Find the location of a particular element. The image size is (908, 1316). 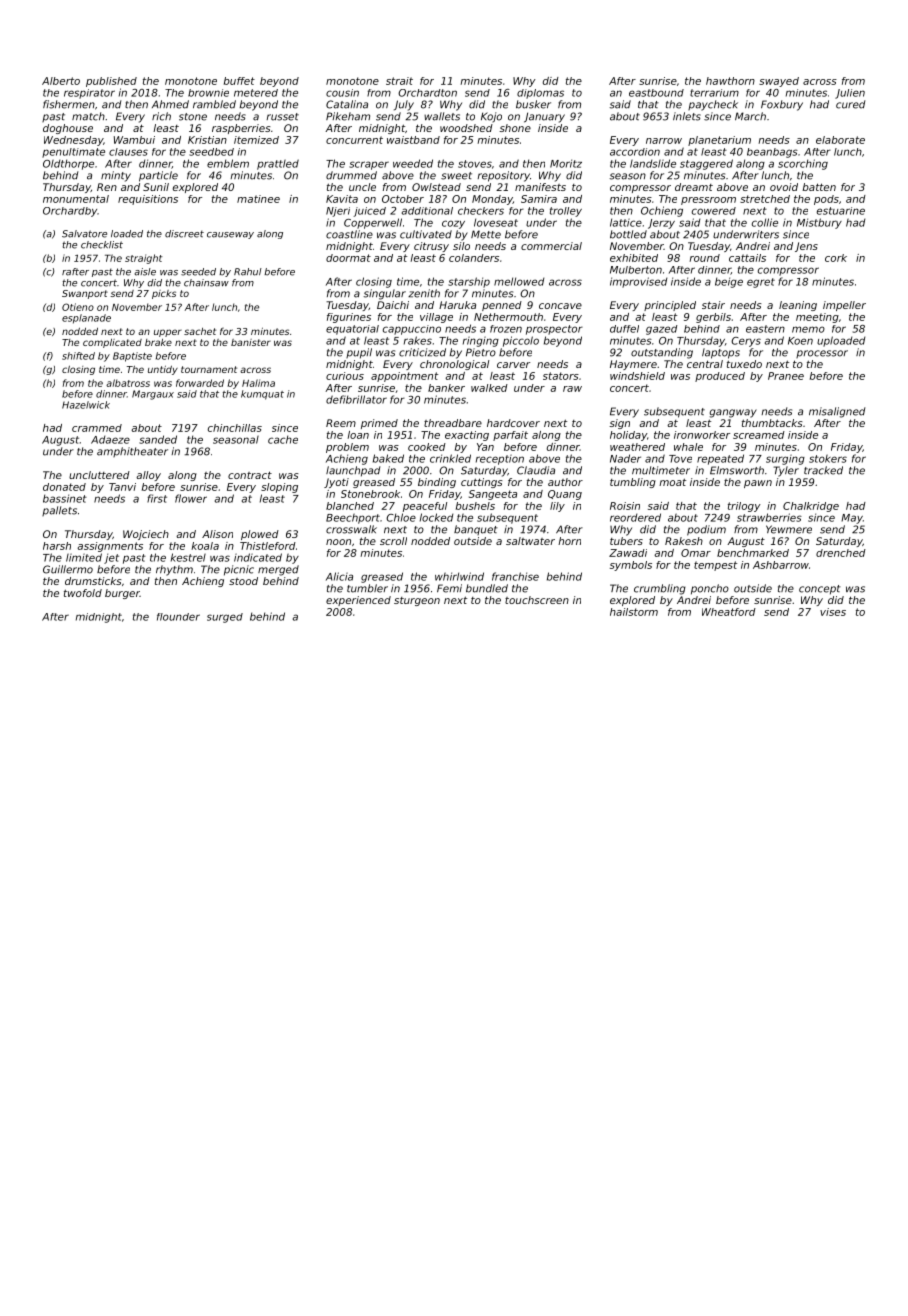

buffet is located at coordinates (239, 81).
